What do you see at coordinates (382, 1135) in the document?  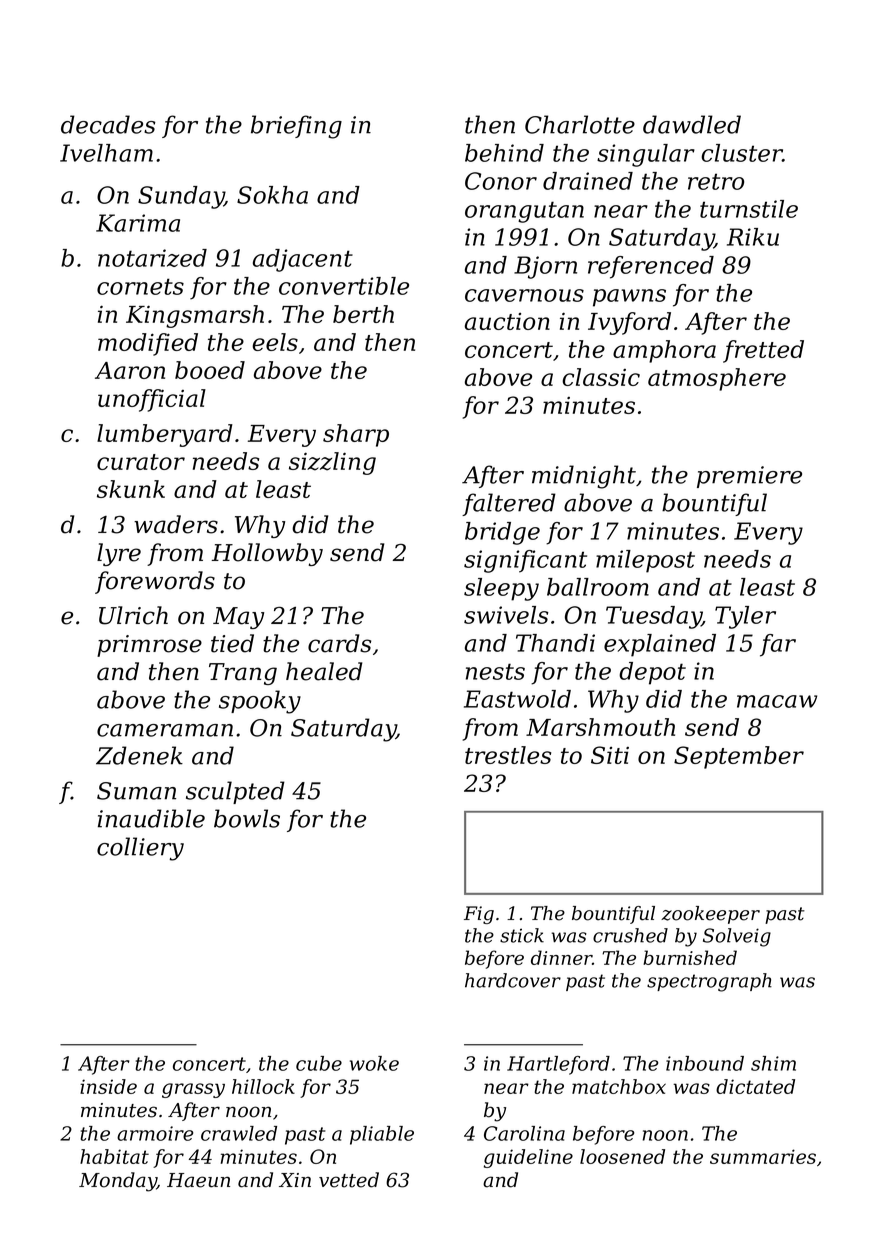 I see `pliable` at bounding box center [382, 1135].
